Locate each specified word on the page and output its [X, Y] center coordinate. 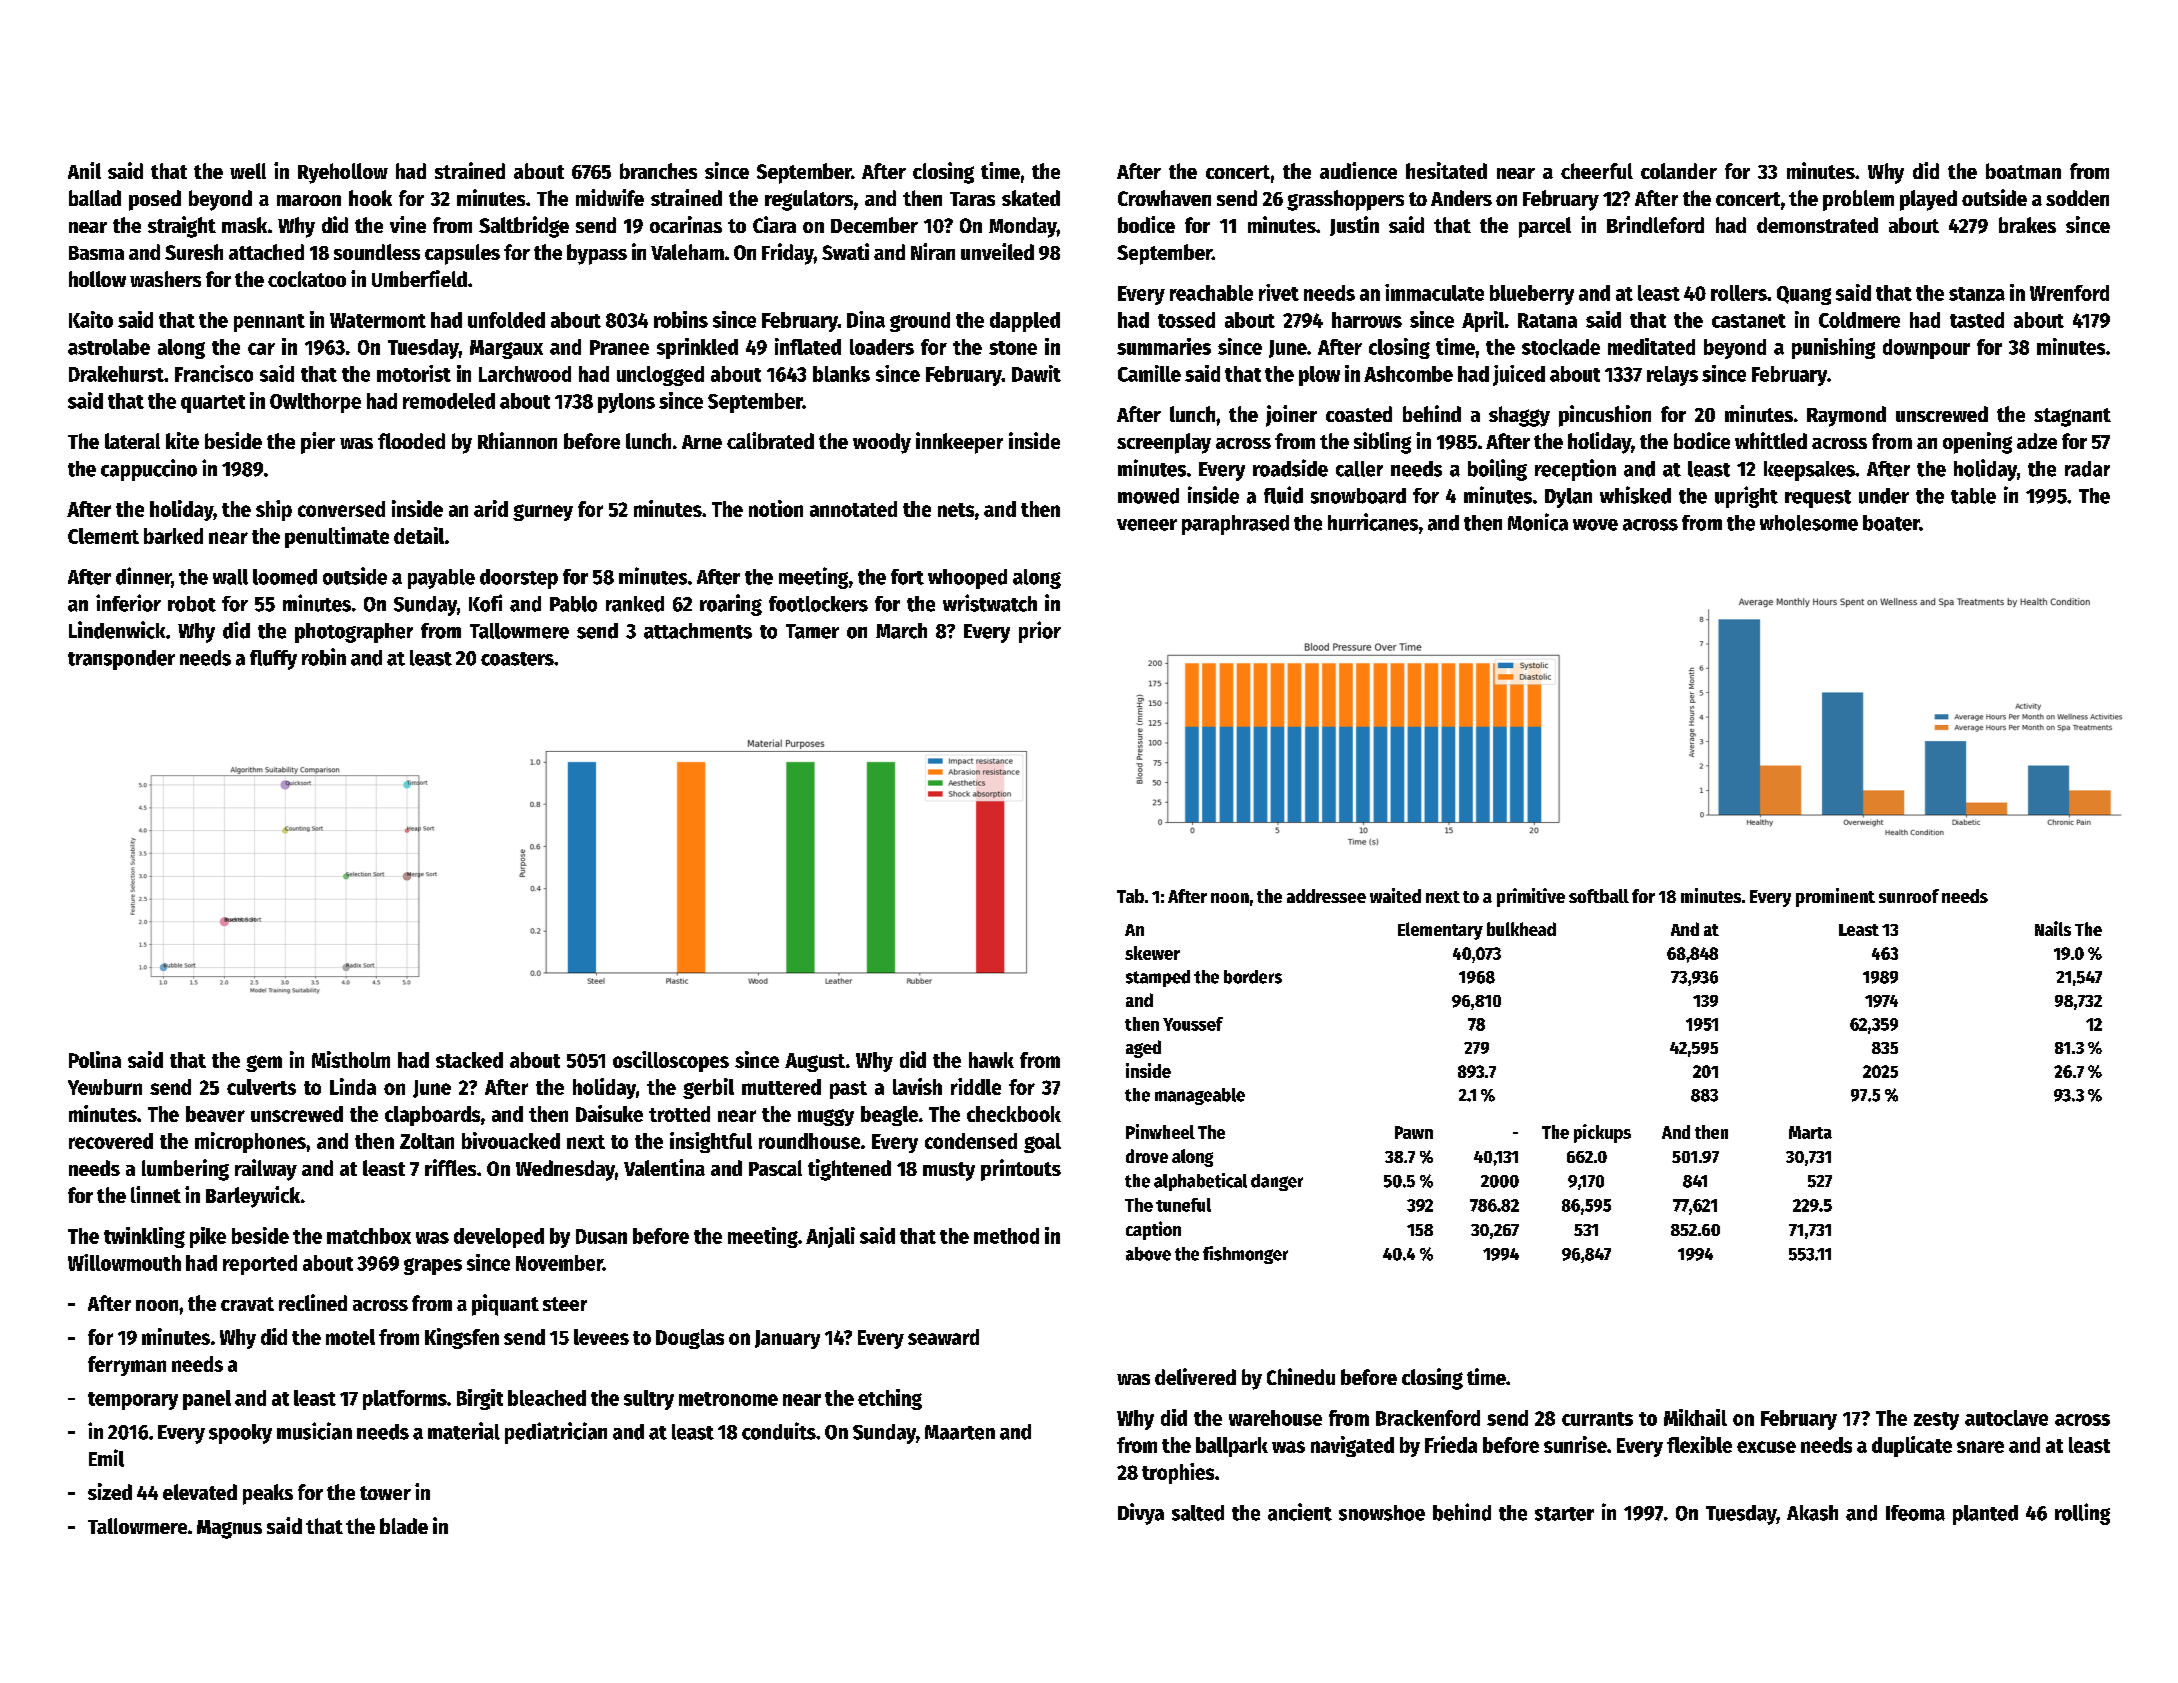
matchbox [369, 1236]
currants [1597, 1419]
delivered [1195, 1376]
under [1884, 496]
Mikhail [1695, 1417]
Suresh [194, 252]
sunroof [1909, 896]
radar [2087, 469]
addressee [1326, 896]
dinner [143, 576]
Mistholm [351, 1059]
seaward [943, 1337]
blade [404, 1526]
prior [1040, 632]
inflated [808, 346]
